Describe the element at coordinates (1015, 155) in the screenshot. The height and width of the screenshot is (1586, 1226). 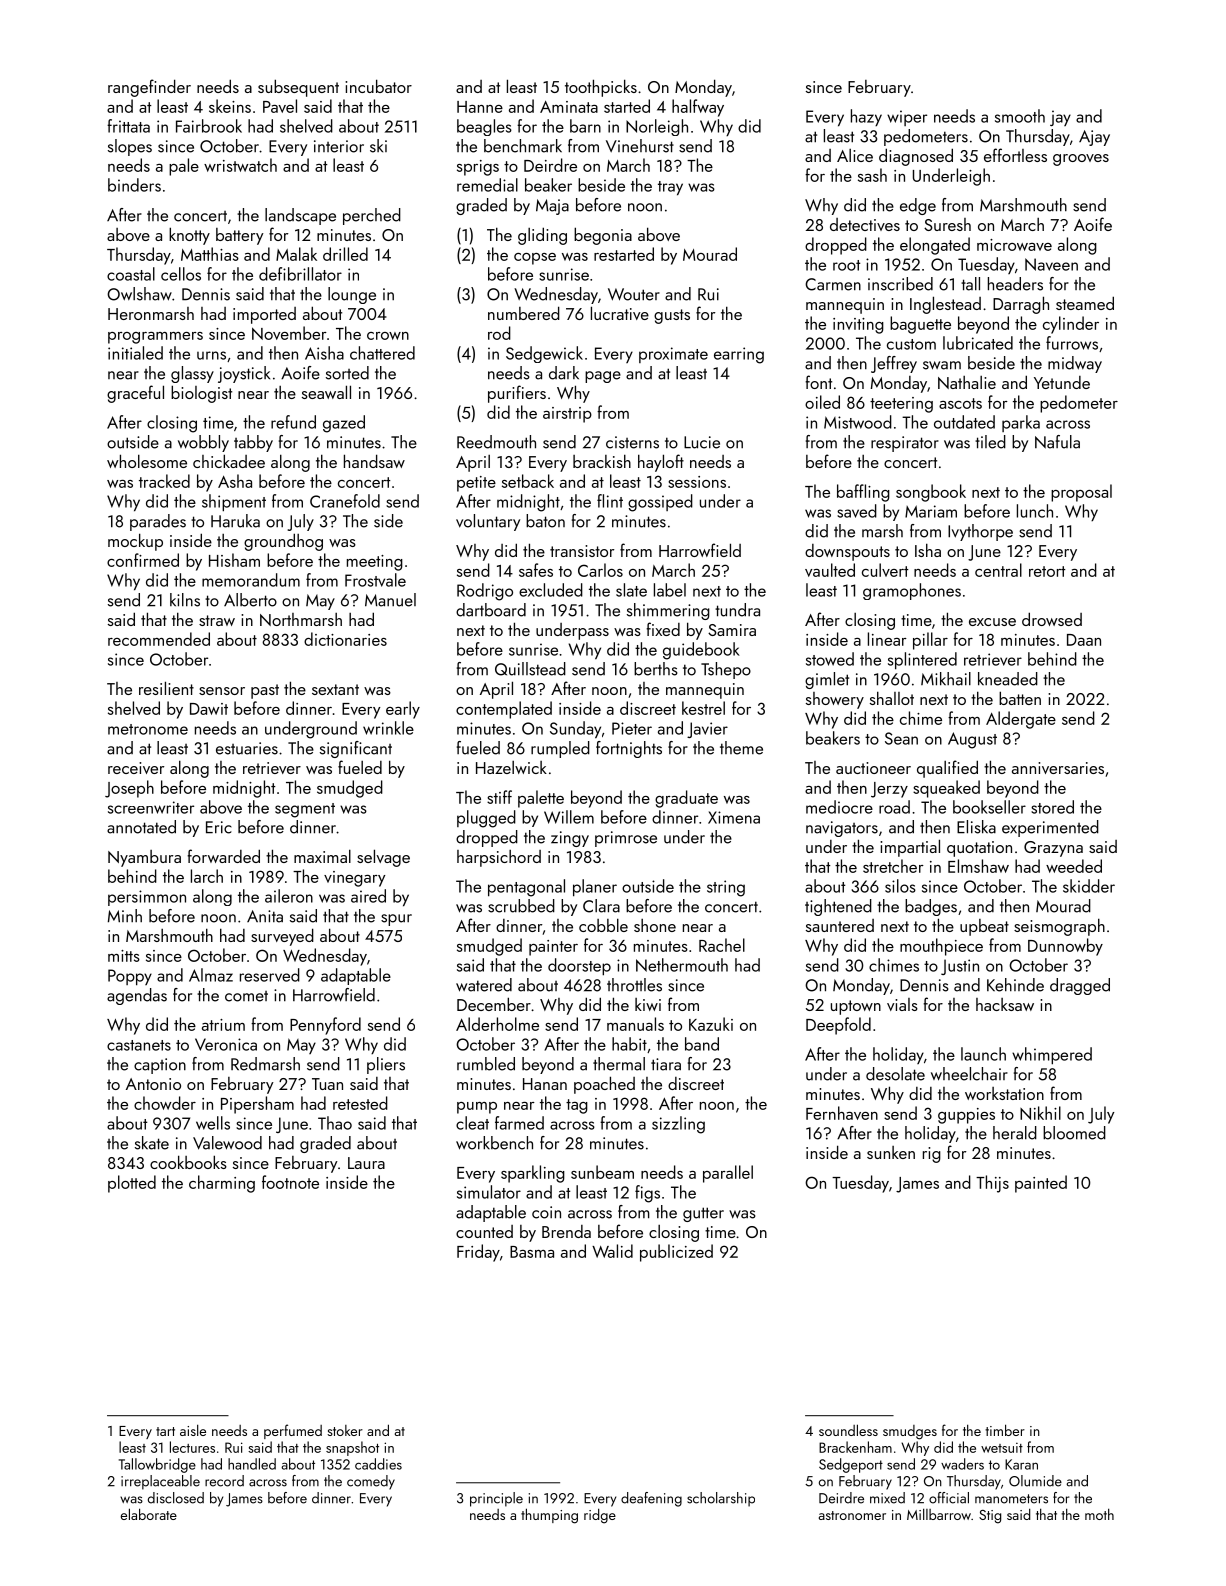
I see `effortless` at that location.
